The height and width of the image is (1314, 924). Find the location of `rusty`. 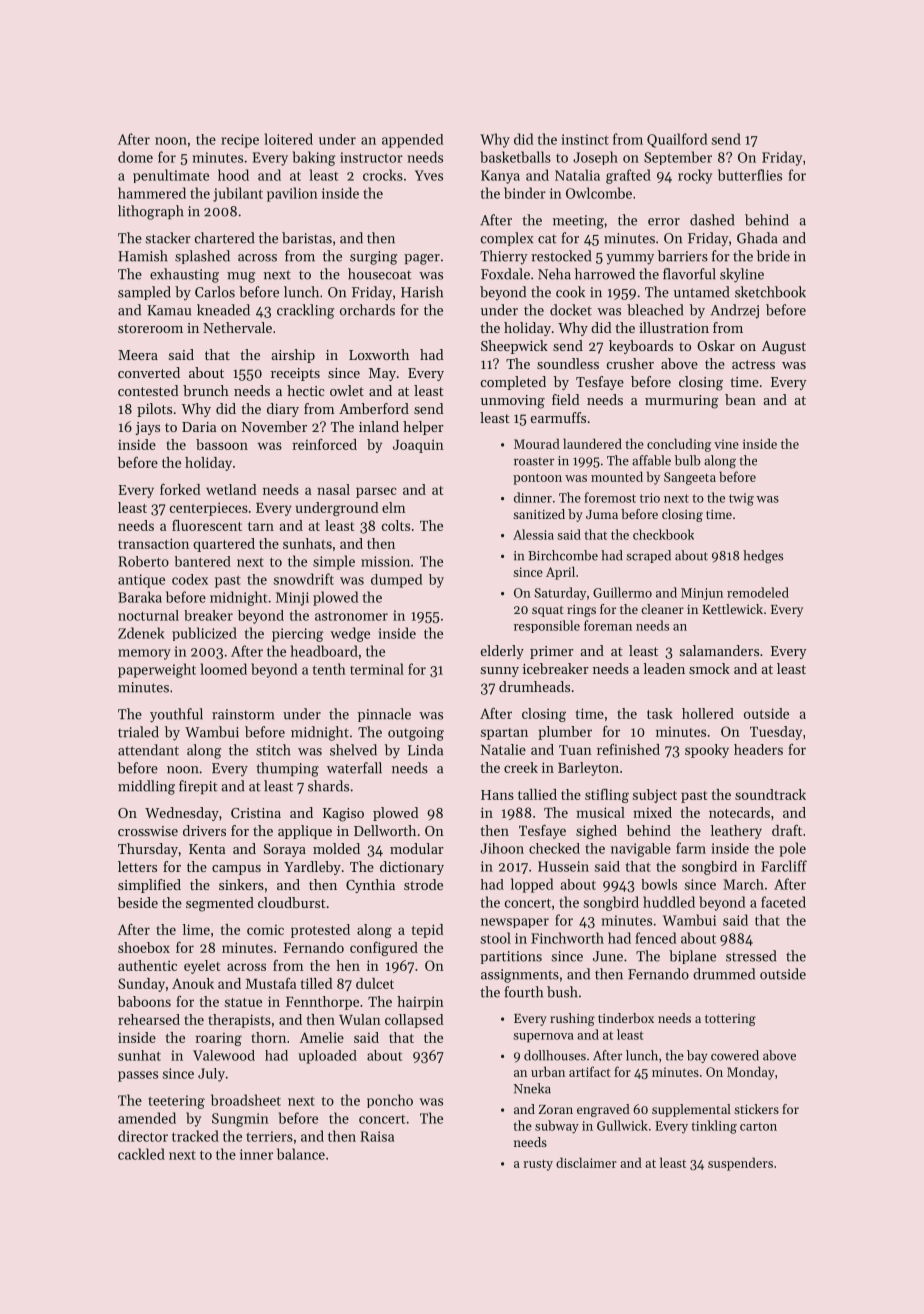

rusty is located at coordinates (538, 1165).
